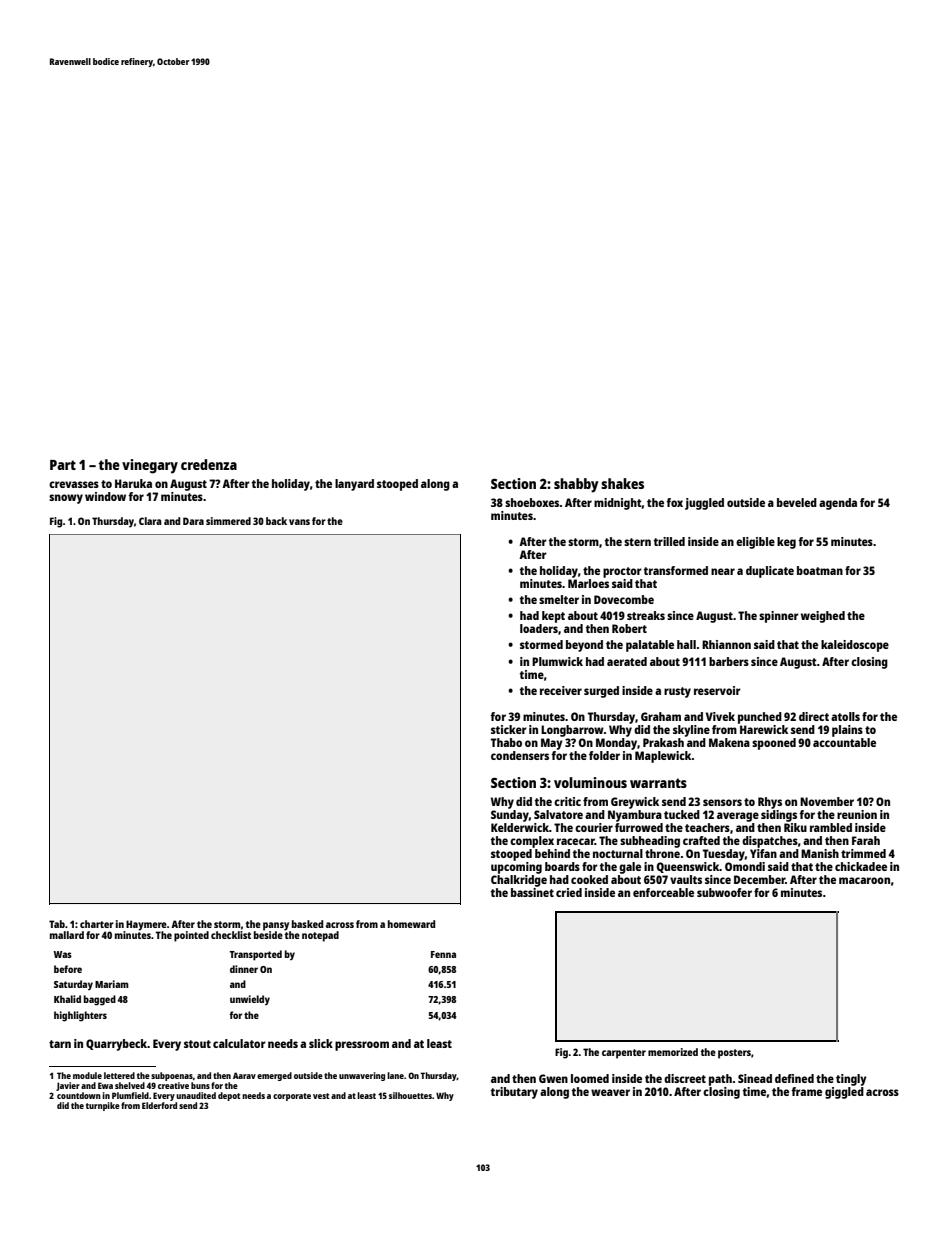  Describe the element at coordinates (150, 521) in the document. I see `Clara` at that location.
